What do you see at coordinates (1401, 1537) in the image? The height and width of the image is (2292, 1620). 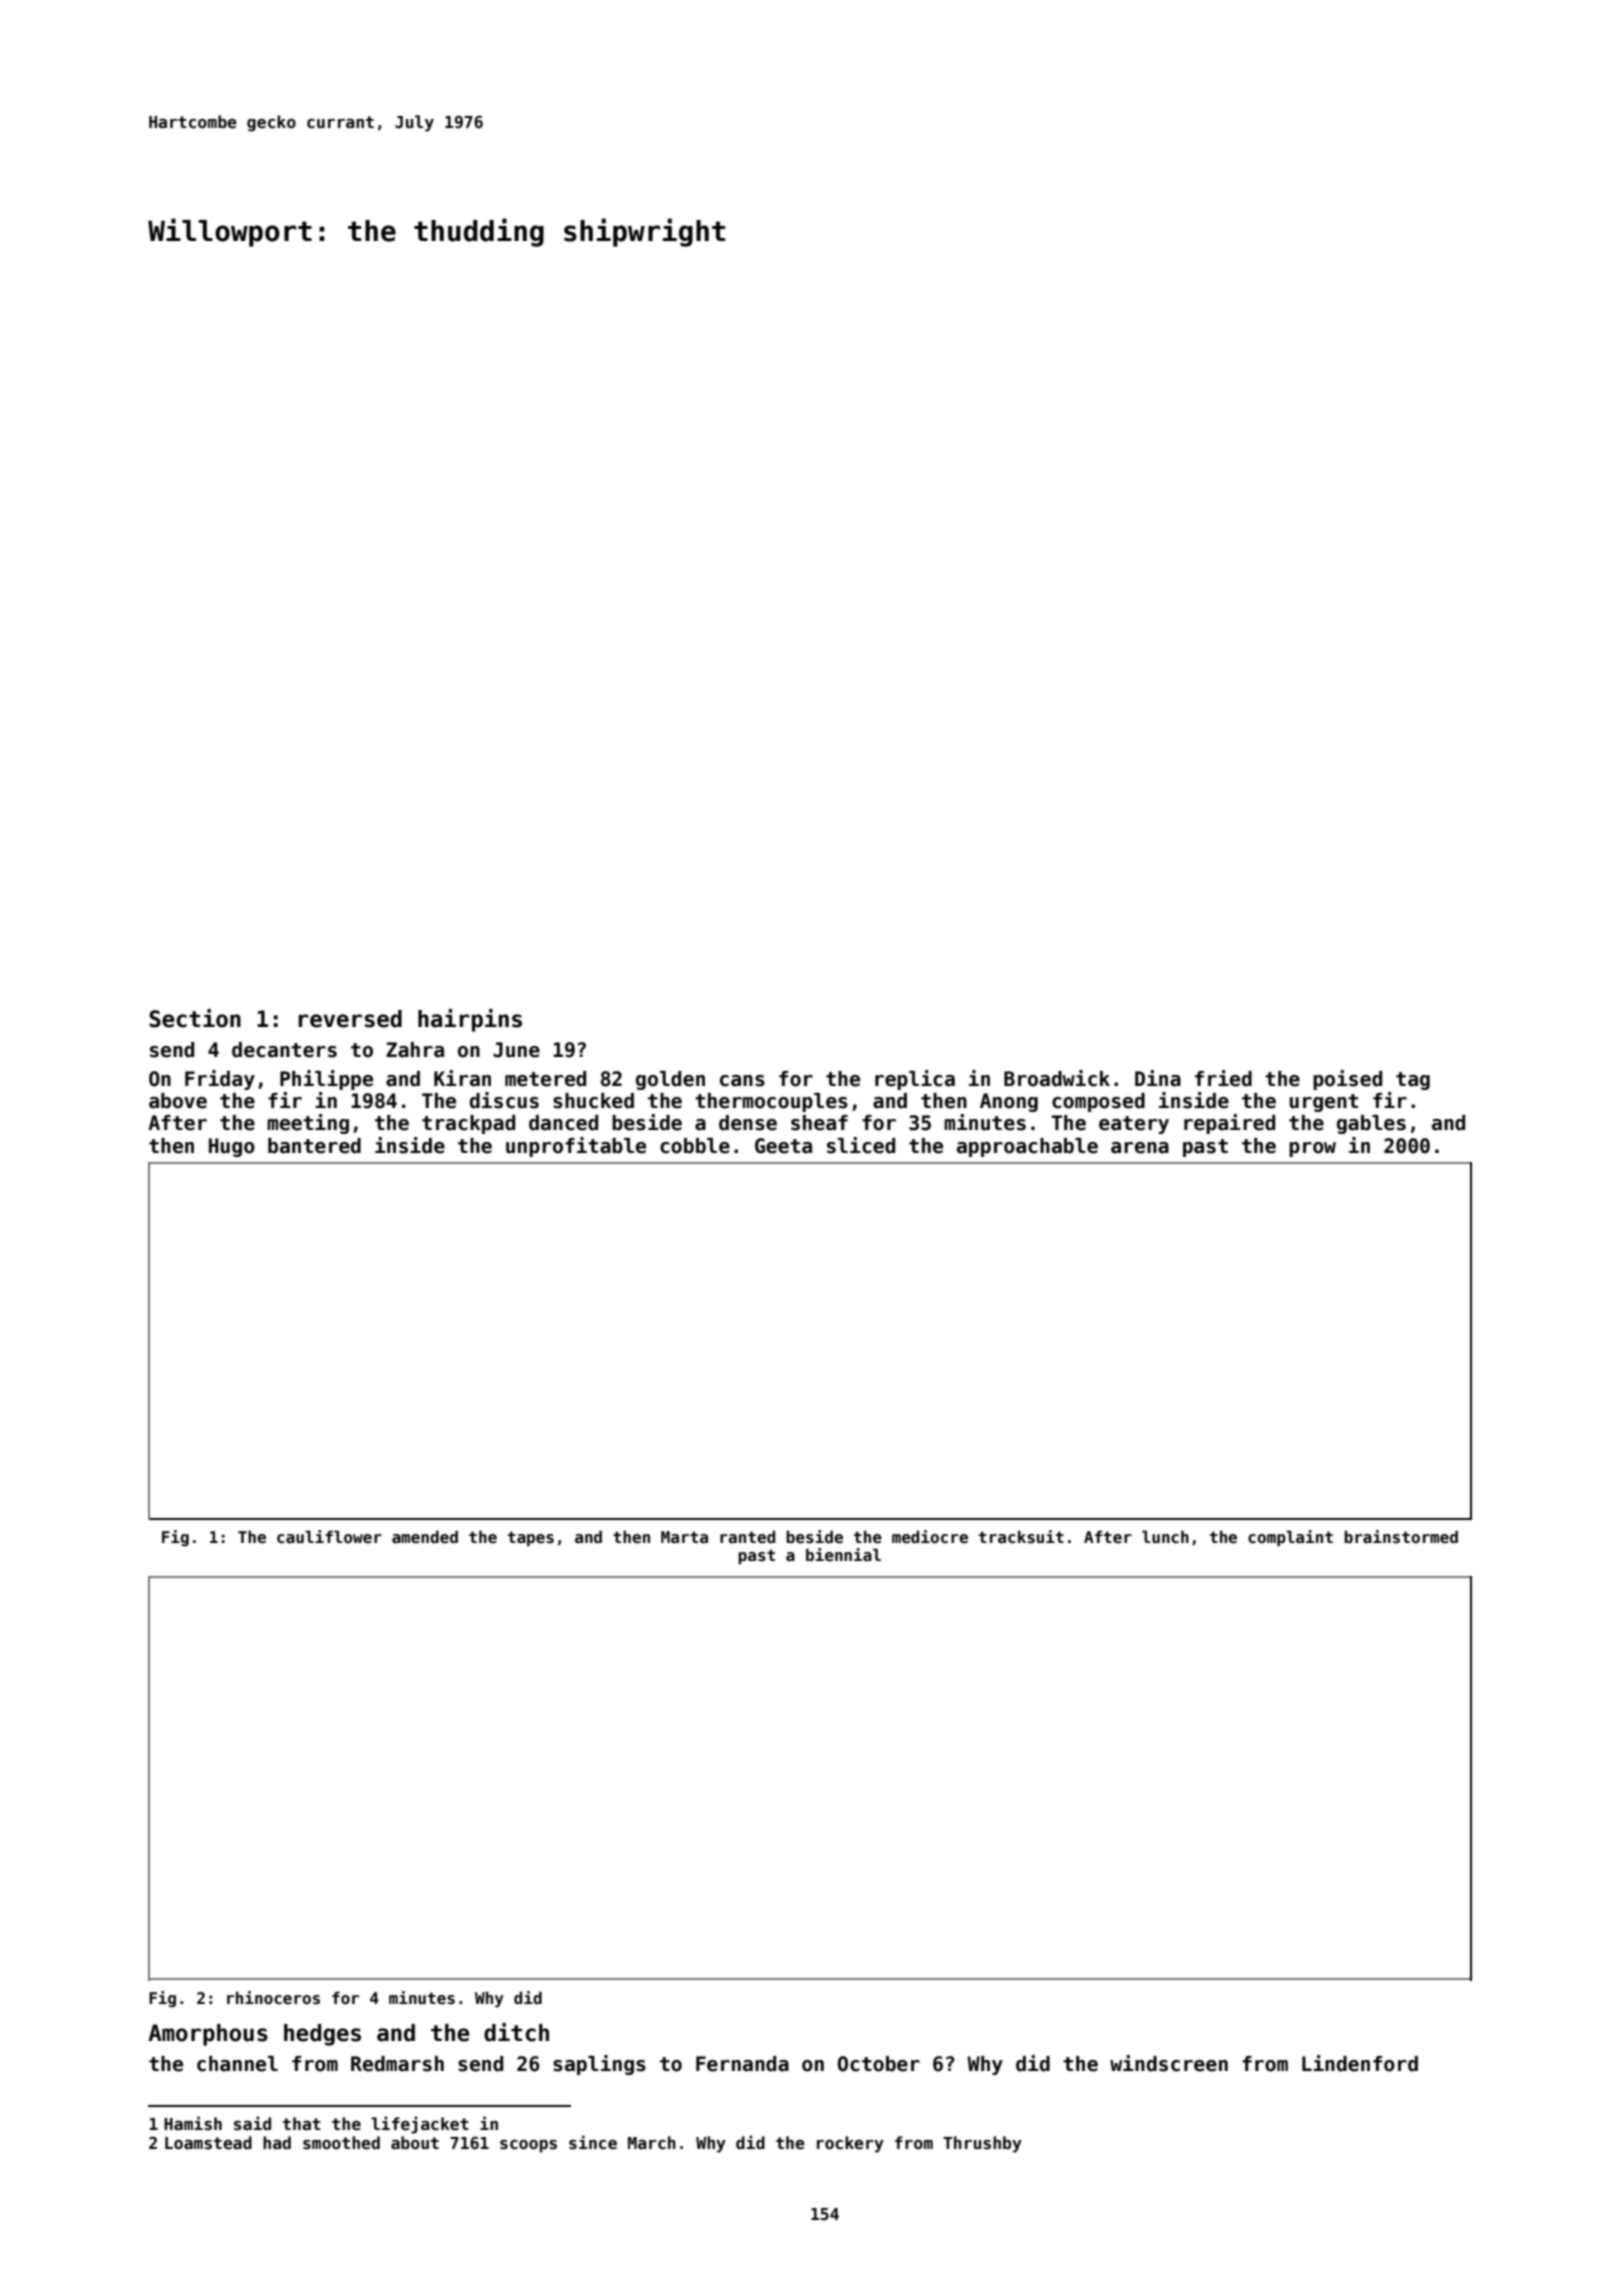 I see `brainstormed` at bounding box center [1401, 1537].
